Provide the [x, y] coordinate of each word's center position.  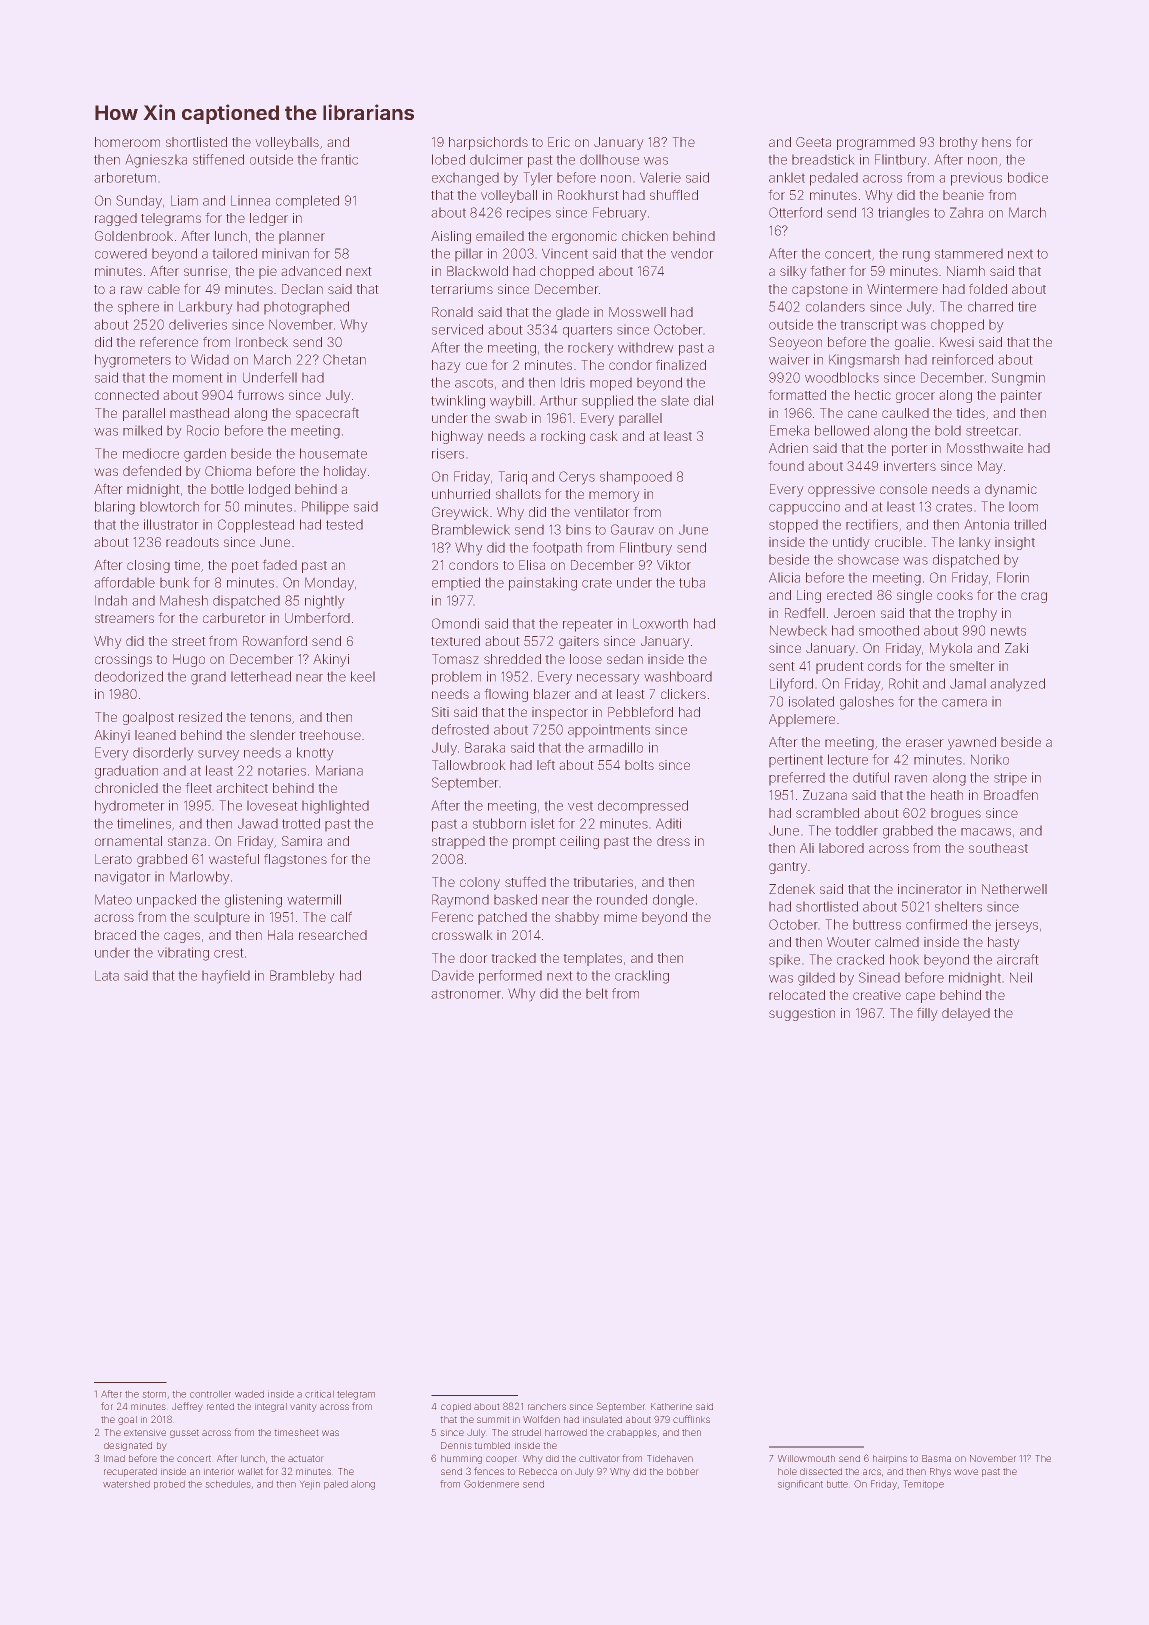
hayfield [226, 977]
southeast [998, 848]
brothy [959, 143]
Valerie [660, 177]
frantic [339, 159]
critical [319, 1394]
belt [597, 993]
